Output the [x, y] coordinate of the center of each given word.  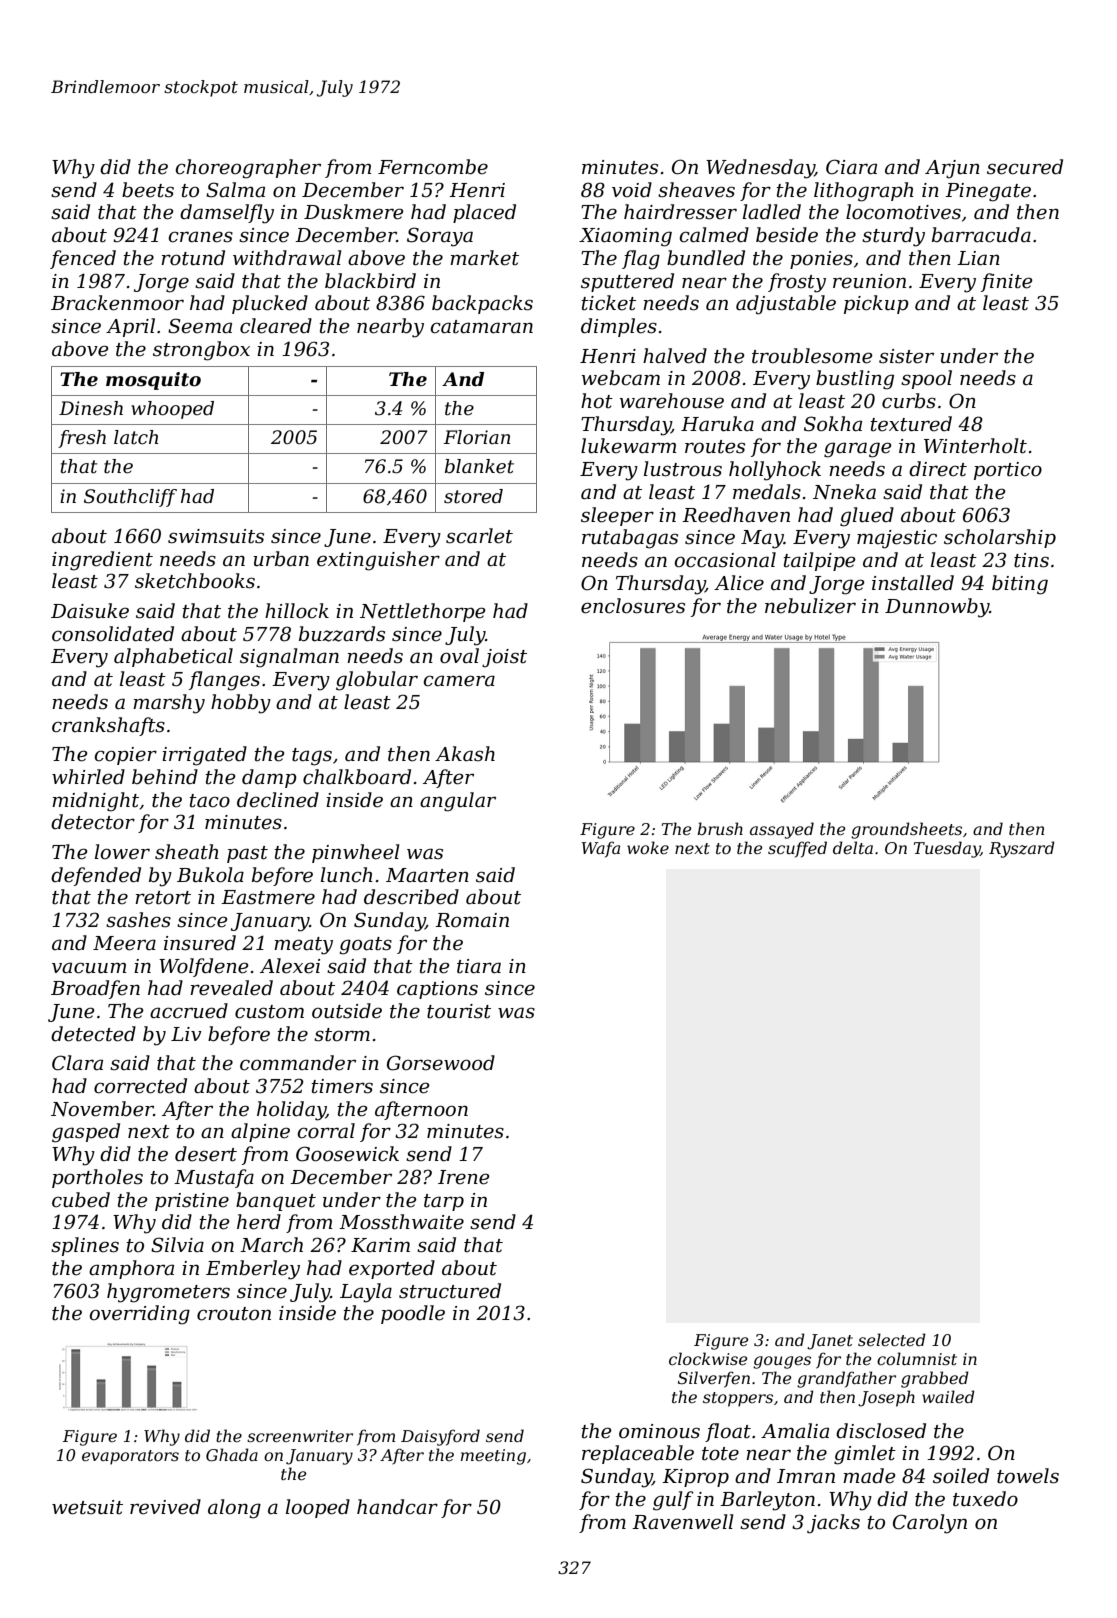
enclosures [633, 606]
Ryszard [1022, 849]
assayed [782, 830]
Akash [465, 754]
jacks [833, 1524]
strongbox [201, 351]
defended [96, 876]
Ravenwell [682, 1522]
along [234, 1509]
